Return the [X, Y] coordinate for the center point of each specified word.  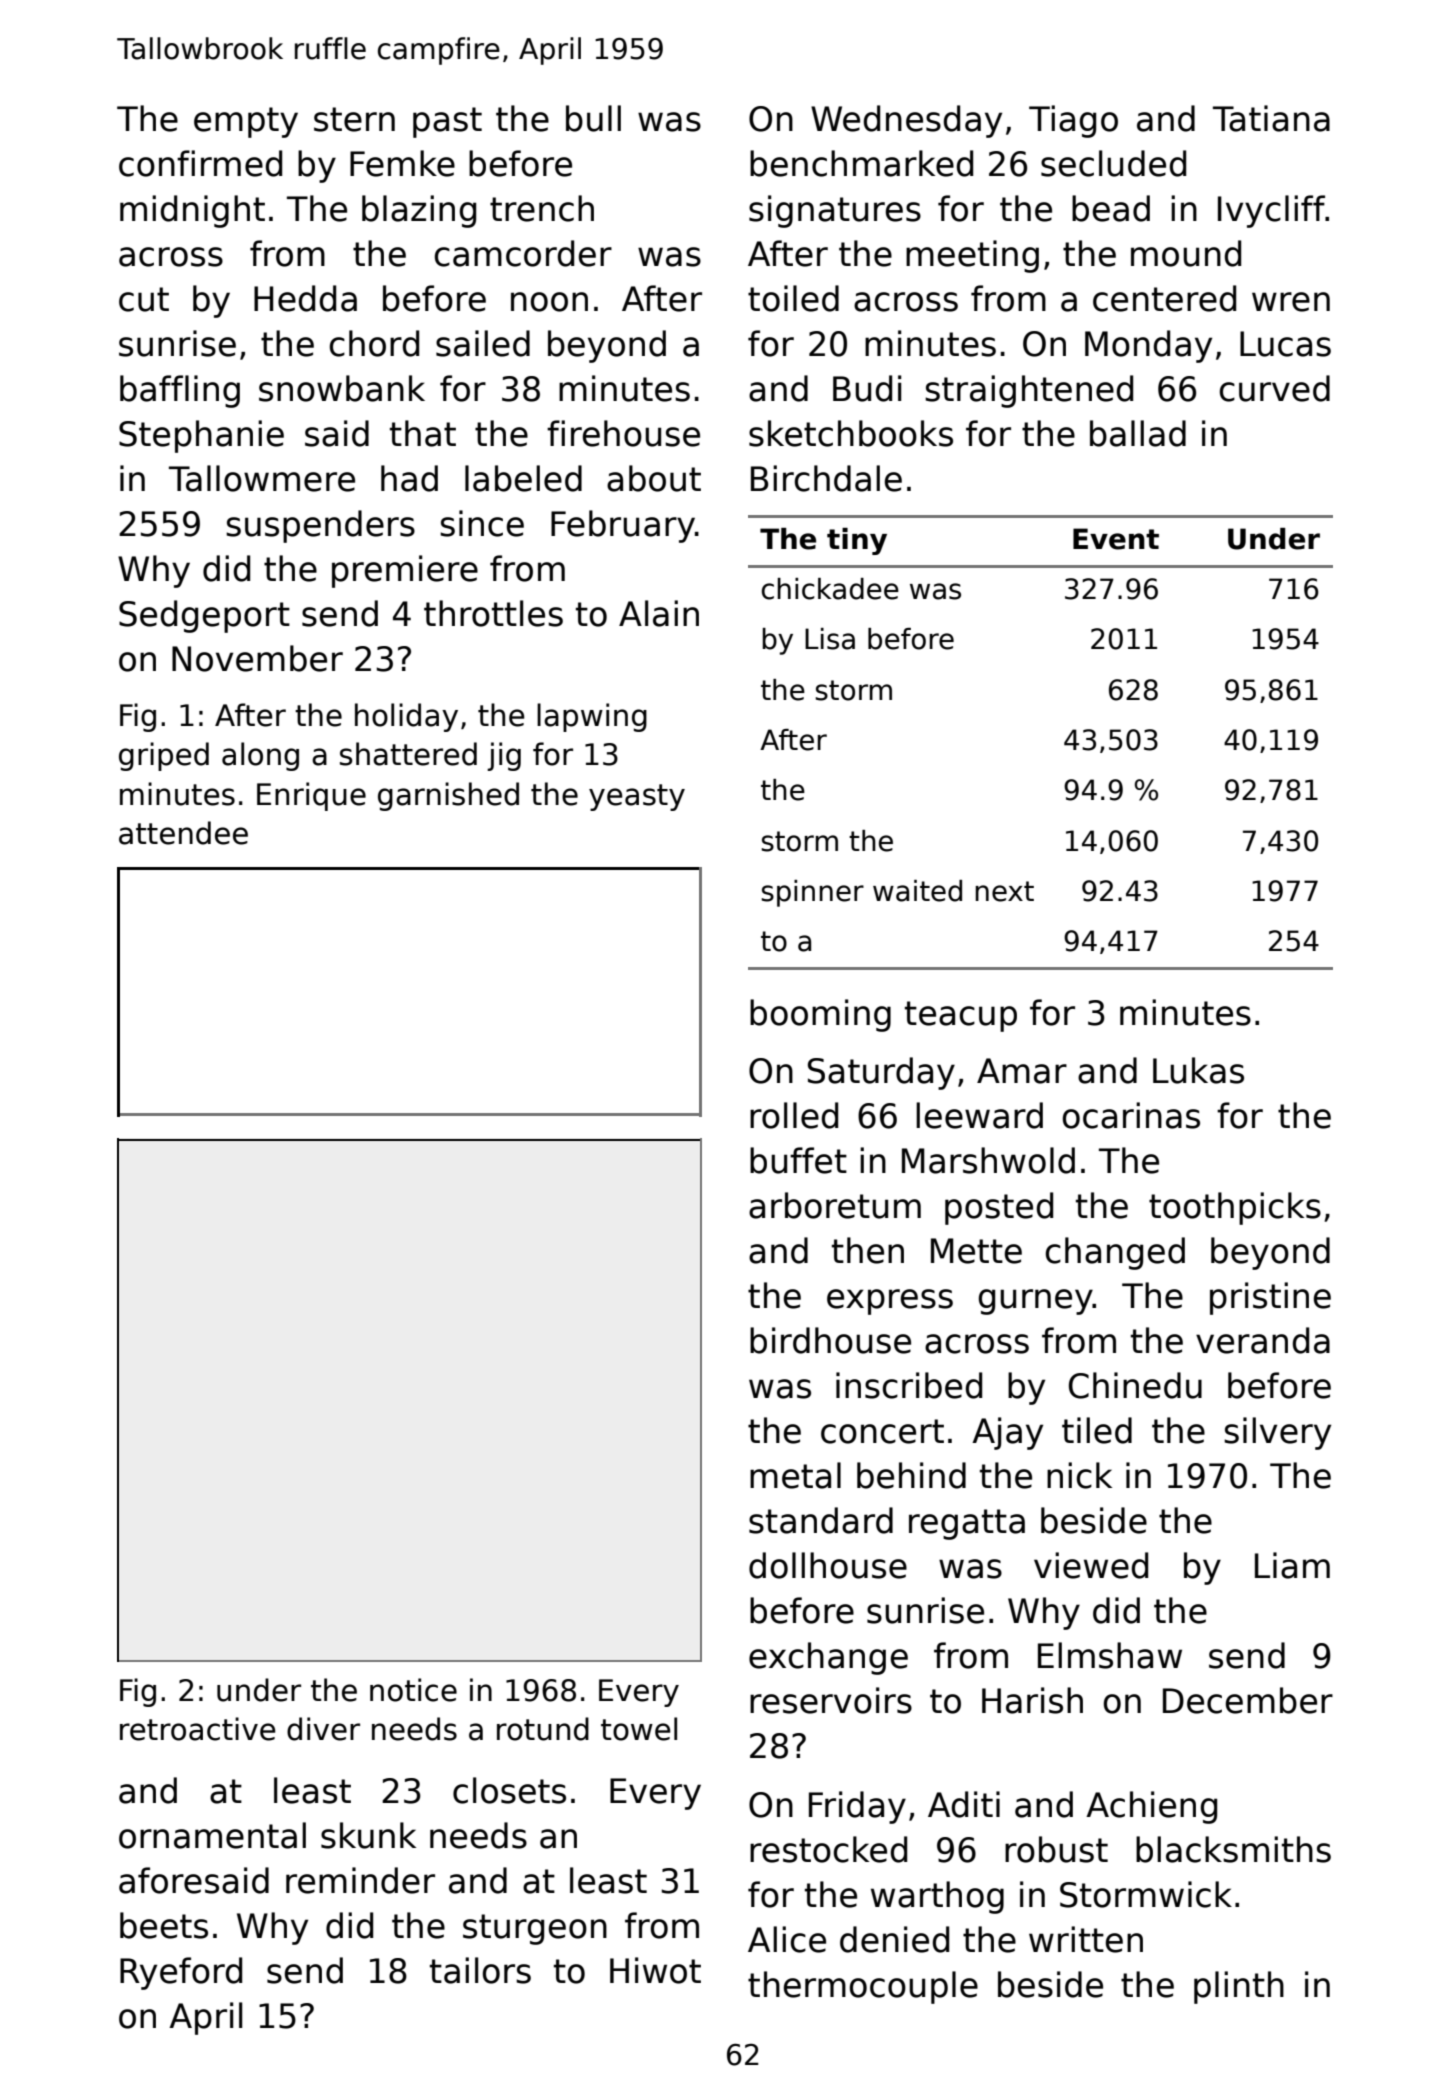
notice [413, 1690]
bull [593, 118]
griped [164, 756]
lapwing [592, 717]
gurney [1036, 1302]
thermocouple [863, 1987]
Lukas [1198, 1070]
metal [795, 1475]
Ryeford [181, 1973]
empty [246, 122]
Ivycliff [1271, 211]
